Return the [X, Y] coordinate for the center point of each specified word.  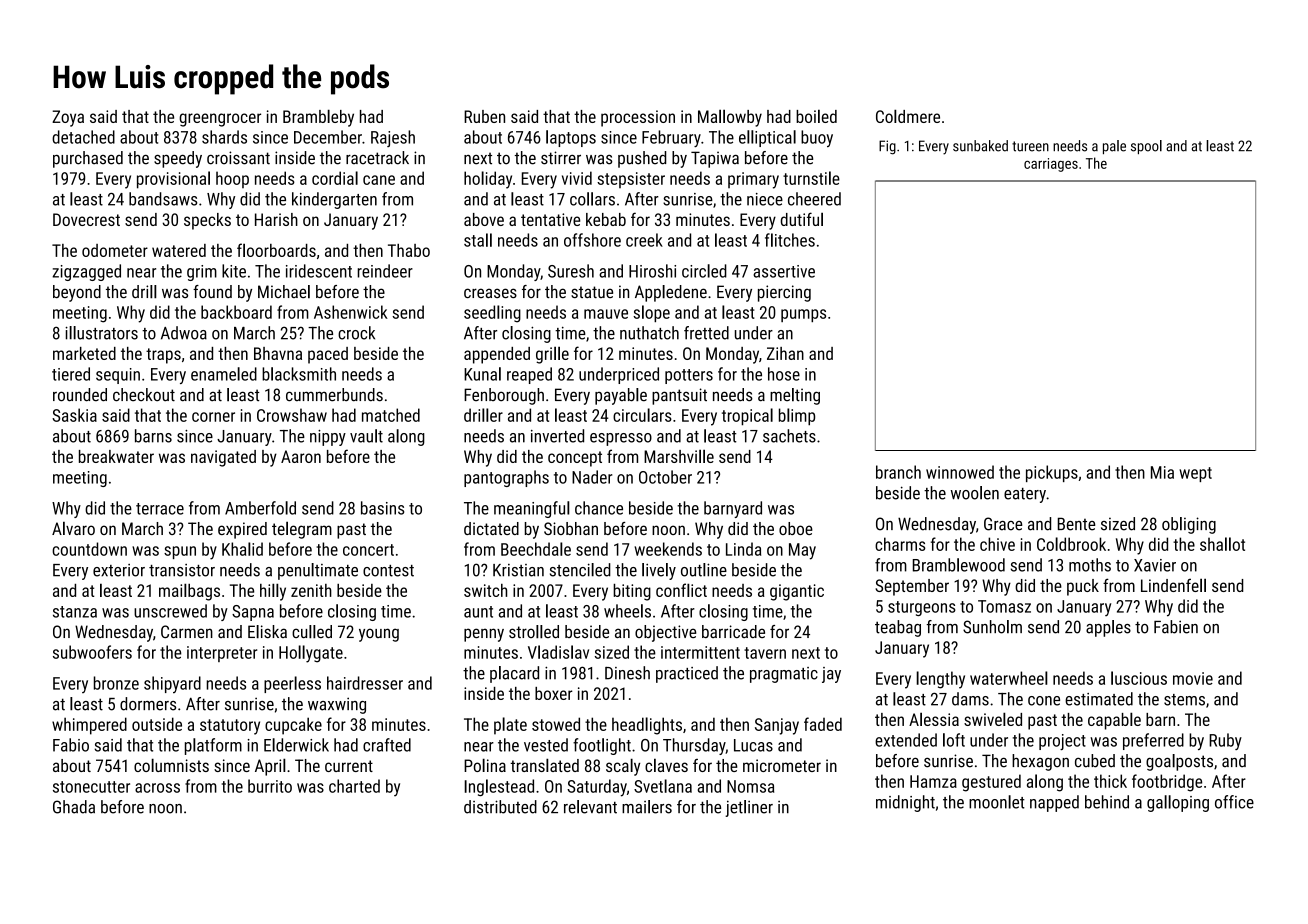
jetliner [749, 808]
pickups [1052, 473]
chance [599, 508]
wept [1195, 474]
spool [1146, 147]
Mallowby [730, 118]
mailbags [189, 592]
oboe [796, 528]
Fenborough [504, 396]
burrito [270, 786]
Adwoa [184, 333]
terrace [160, 509]
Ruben [484, 116]
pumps [803, 315]
